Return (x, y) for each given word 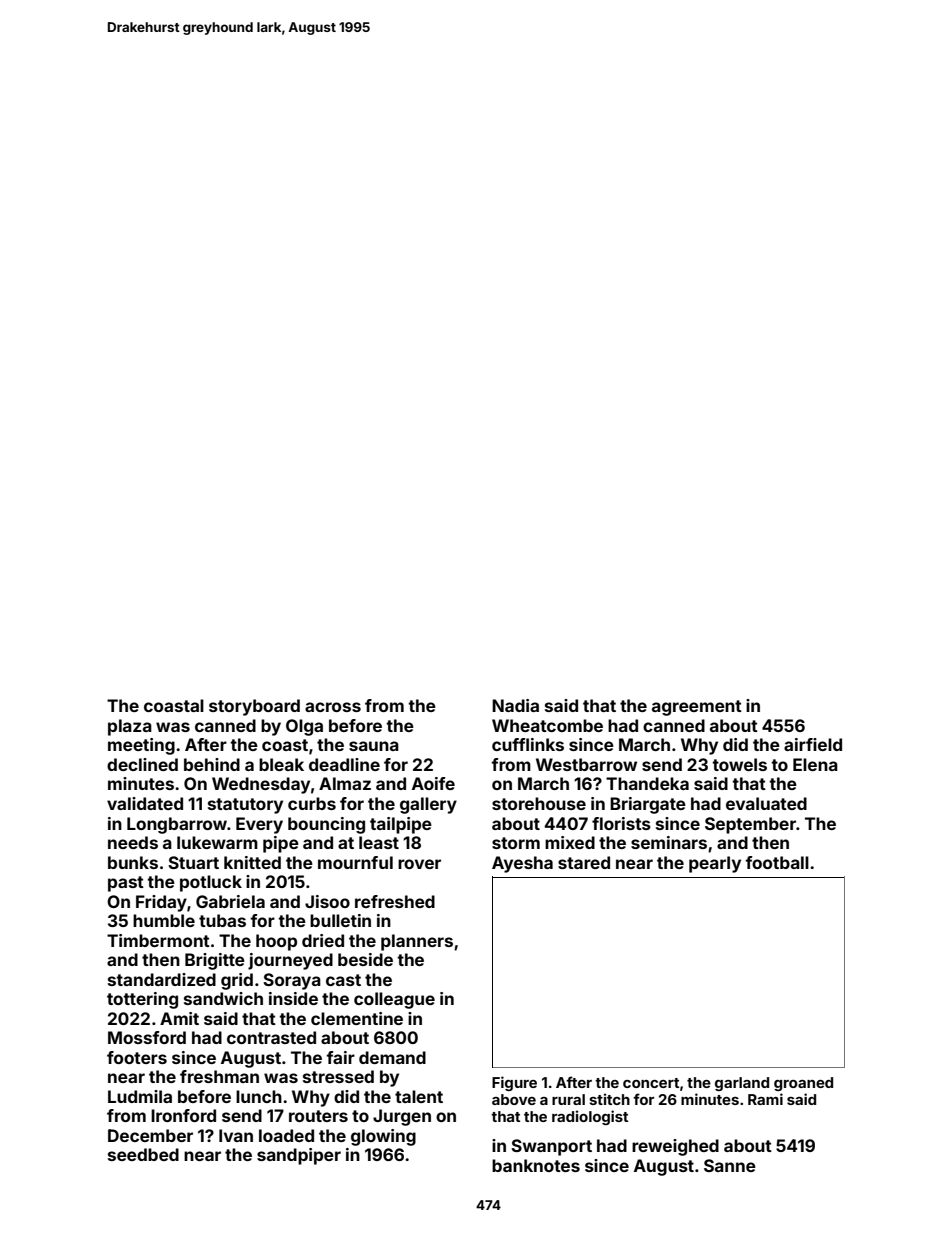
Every (259, 825)
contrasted (271, 1037)
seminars (669, 842)
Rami (765, 1099)
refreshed (395, 901)
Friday (161, 903)
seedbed (143, 1154)
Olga (304, 727)
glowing (383, 1137)
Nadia (515, 705)
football (777, 862)
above (514, 1099)
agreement (697, 708)
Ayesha (522, 864)
